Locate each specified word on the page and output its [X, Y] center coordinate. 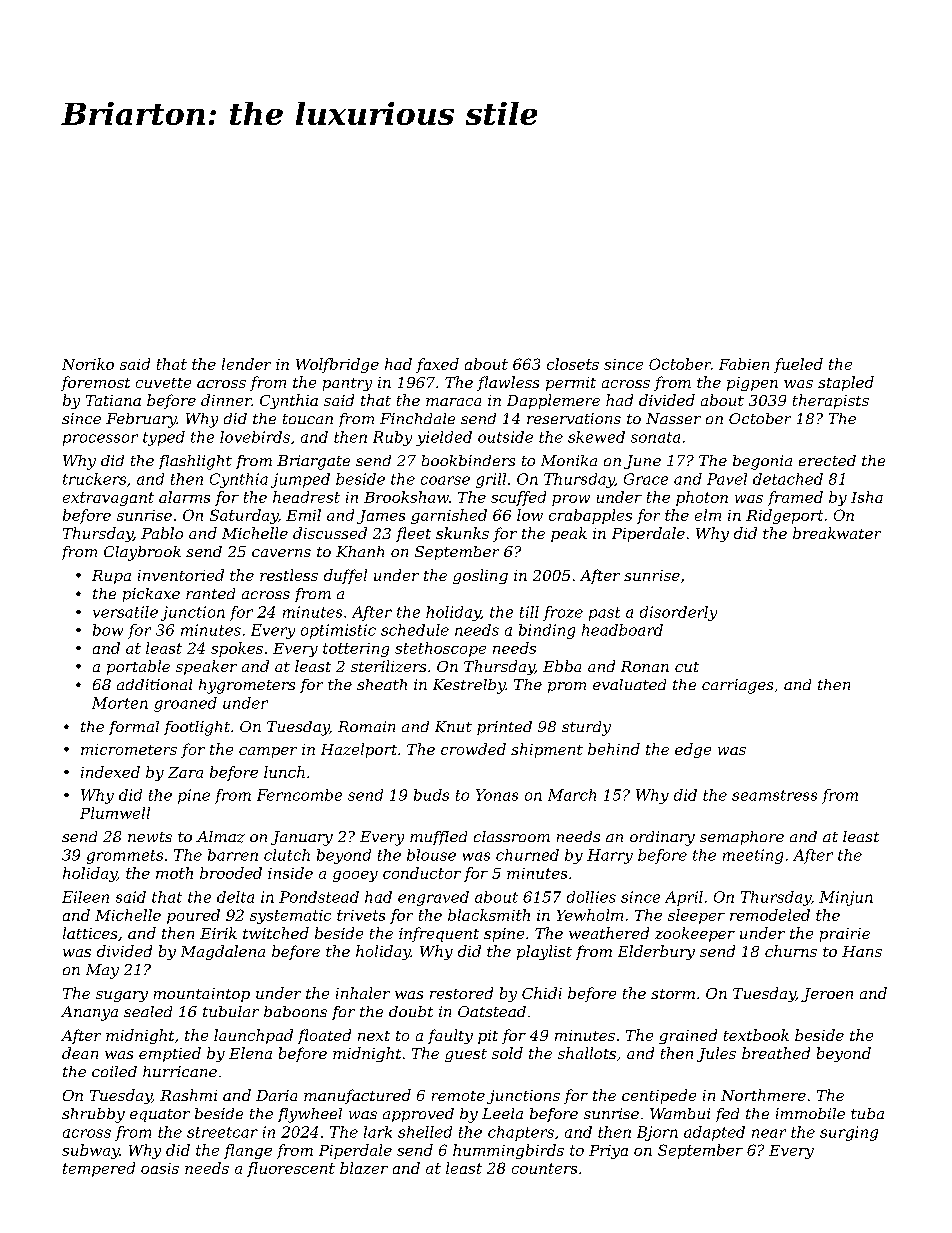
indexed [110, 772]
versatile [125, 612]
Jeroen [827, 995]
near [769, 1133]
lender [246, 364]
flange [248, 1151]
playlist [544, 952]
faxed [437, 365]
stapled [846, 383]
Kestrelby [469, 686]
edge [693, 750]
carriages [737, 686]
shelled [425, 1132]
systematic [290, 917]
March [572, 795]
